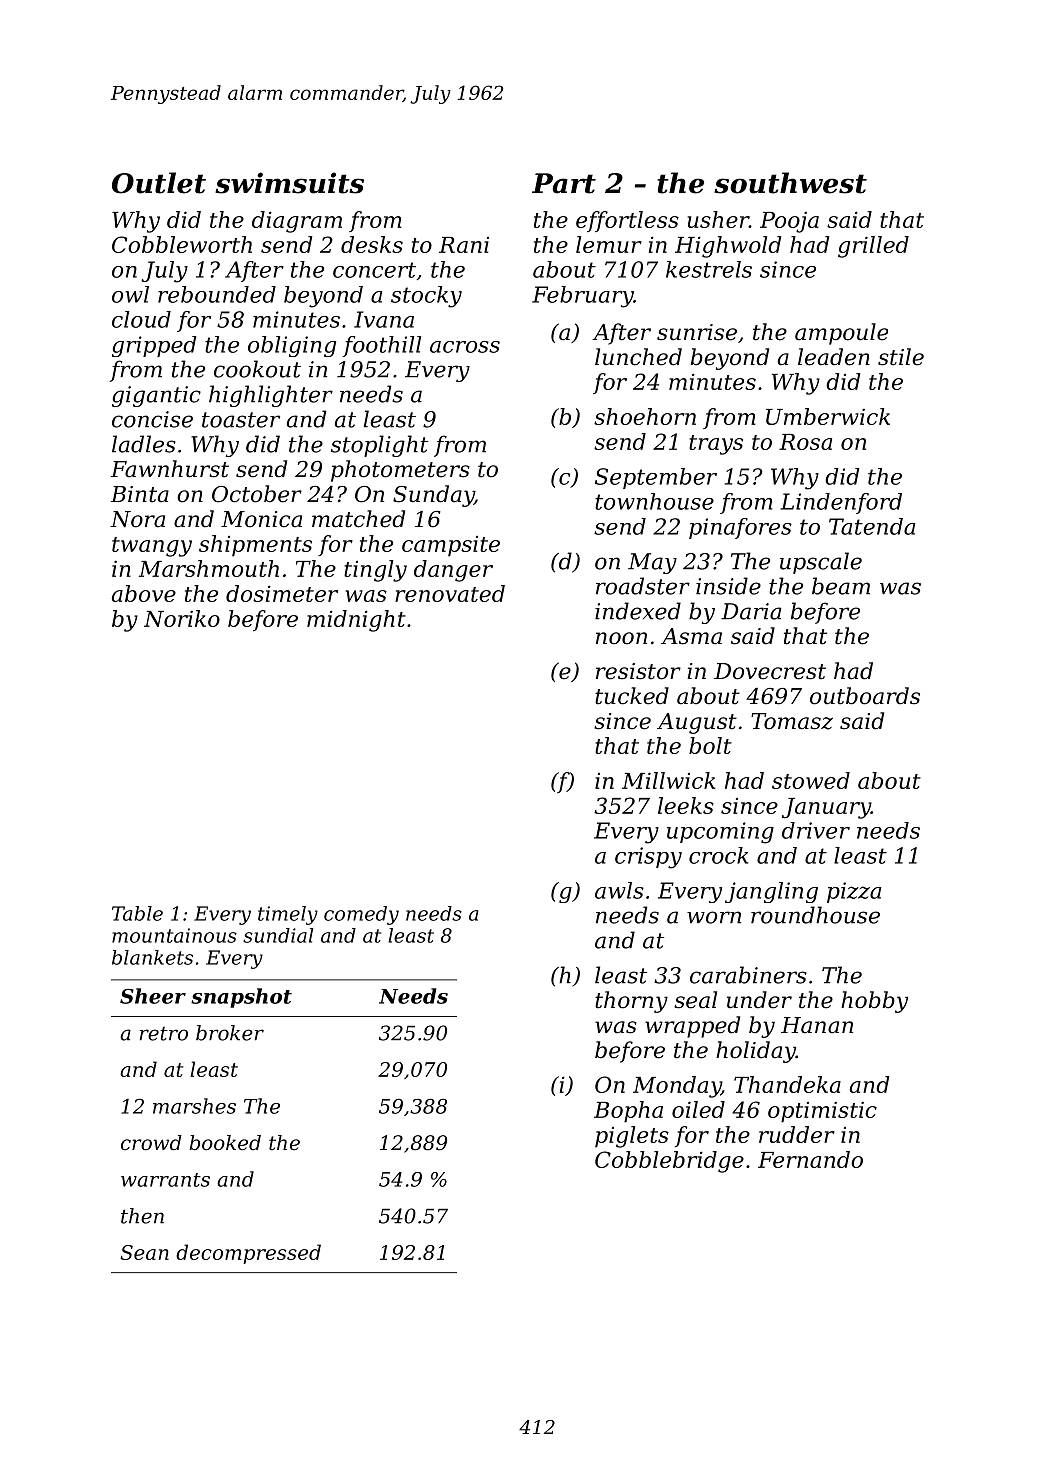 The height and width of the document is (1476, 1039). What do you see at coordinates (828, 416) in the document?
I see `Umberwick` at bounding box center [828, 416].
